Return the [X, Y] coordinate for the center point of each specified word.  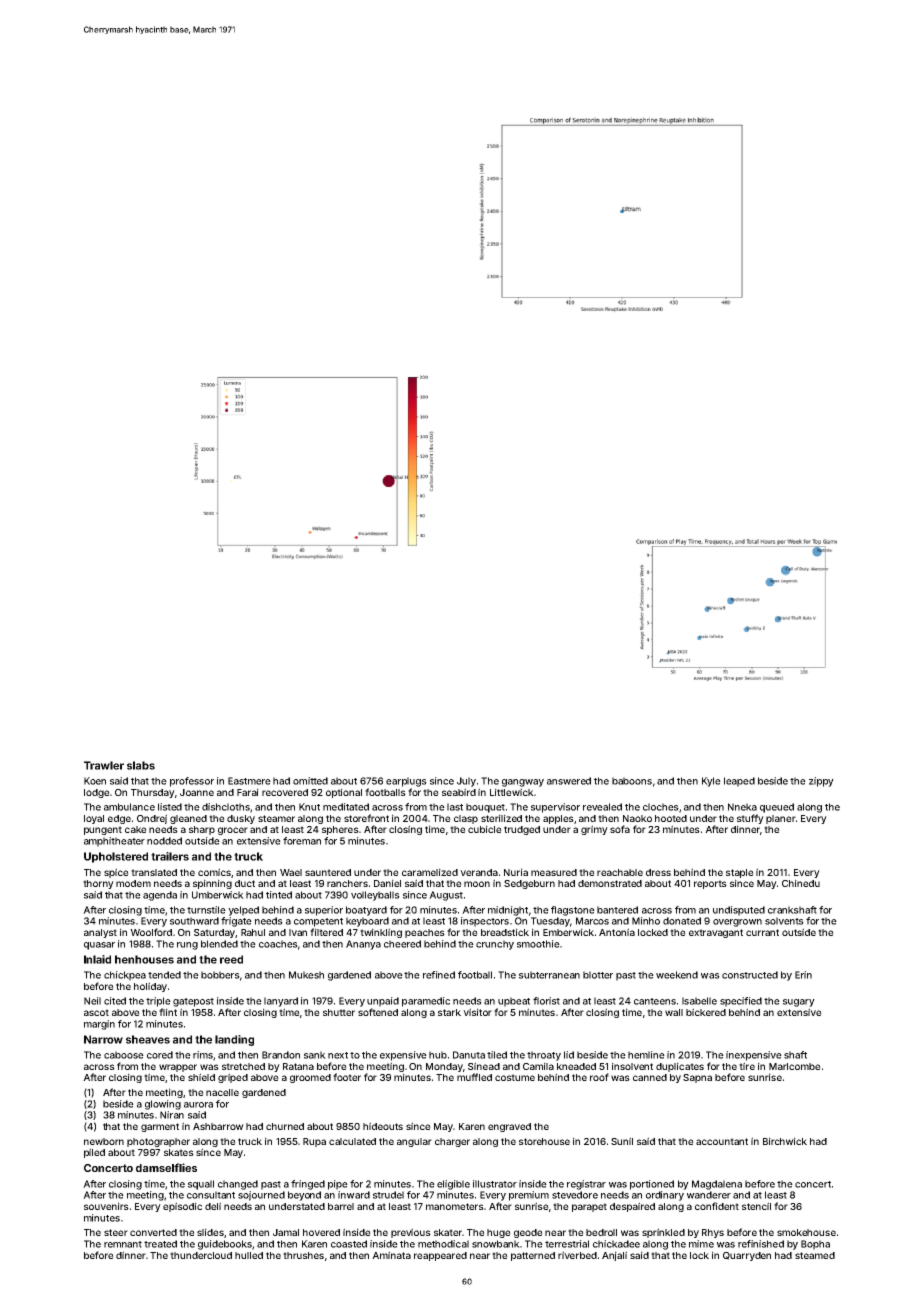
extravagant [716, 933]
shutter [339, 1012]
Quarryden [747, 1256]
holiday [150, 987]
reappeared [440, 1256]
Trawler [104, 765]
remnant [123, 1244]
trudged [522, 830]
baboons [632, 781]
